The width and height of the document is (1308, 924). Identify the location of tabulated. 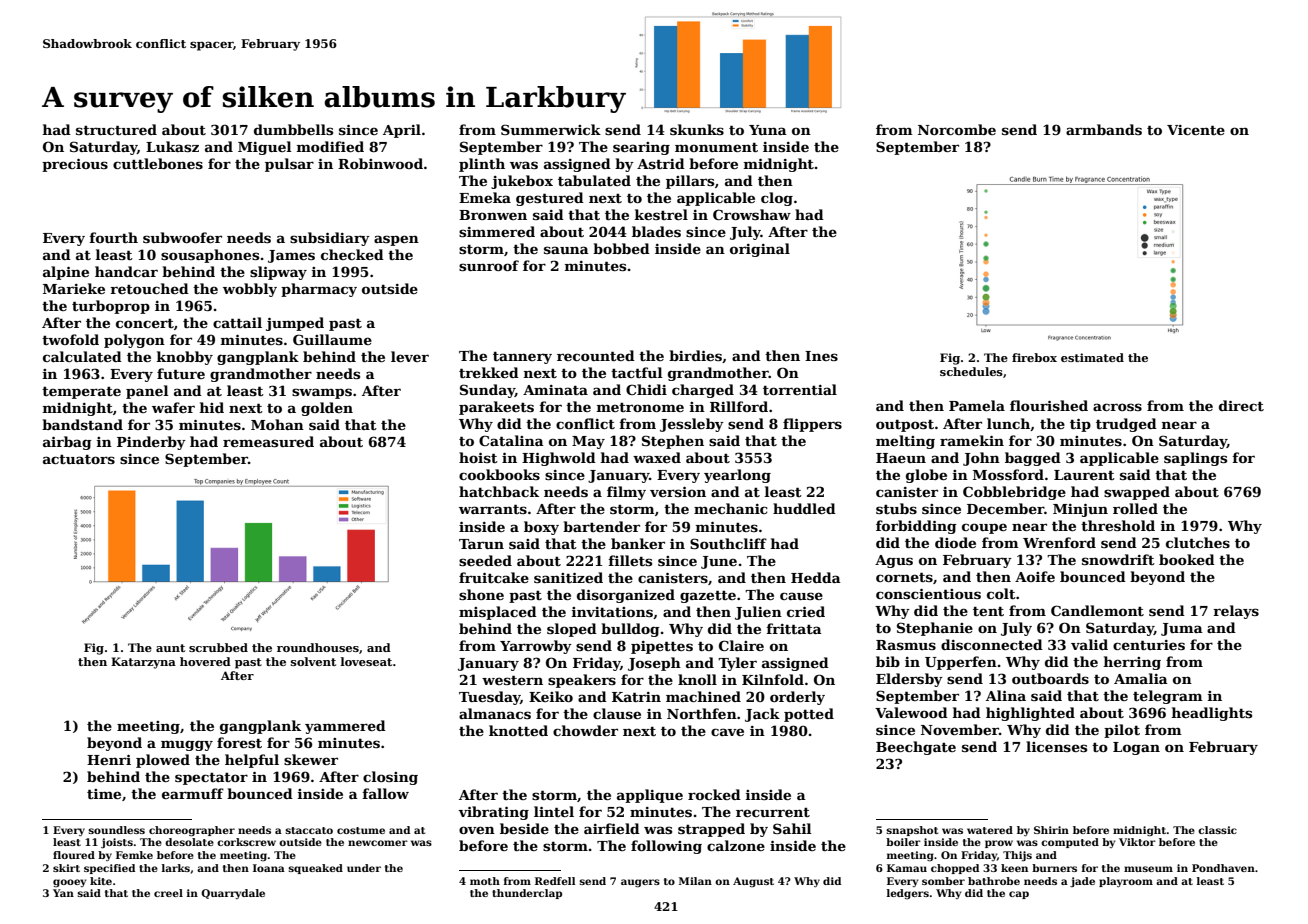
(594, 180).
